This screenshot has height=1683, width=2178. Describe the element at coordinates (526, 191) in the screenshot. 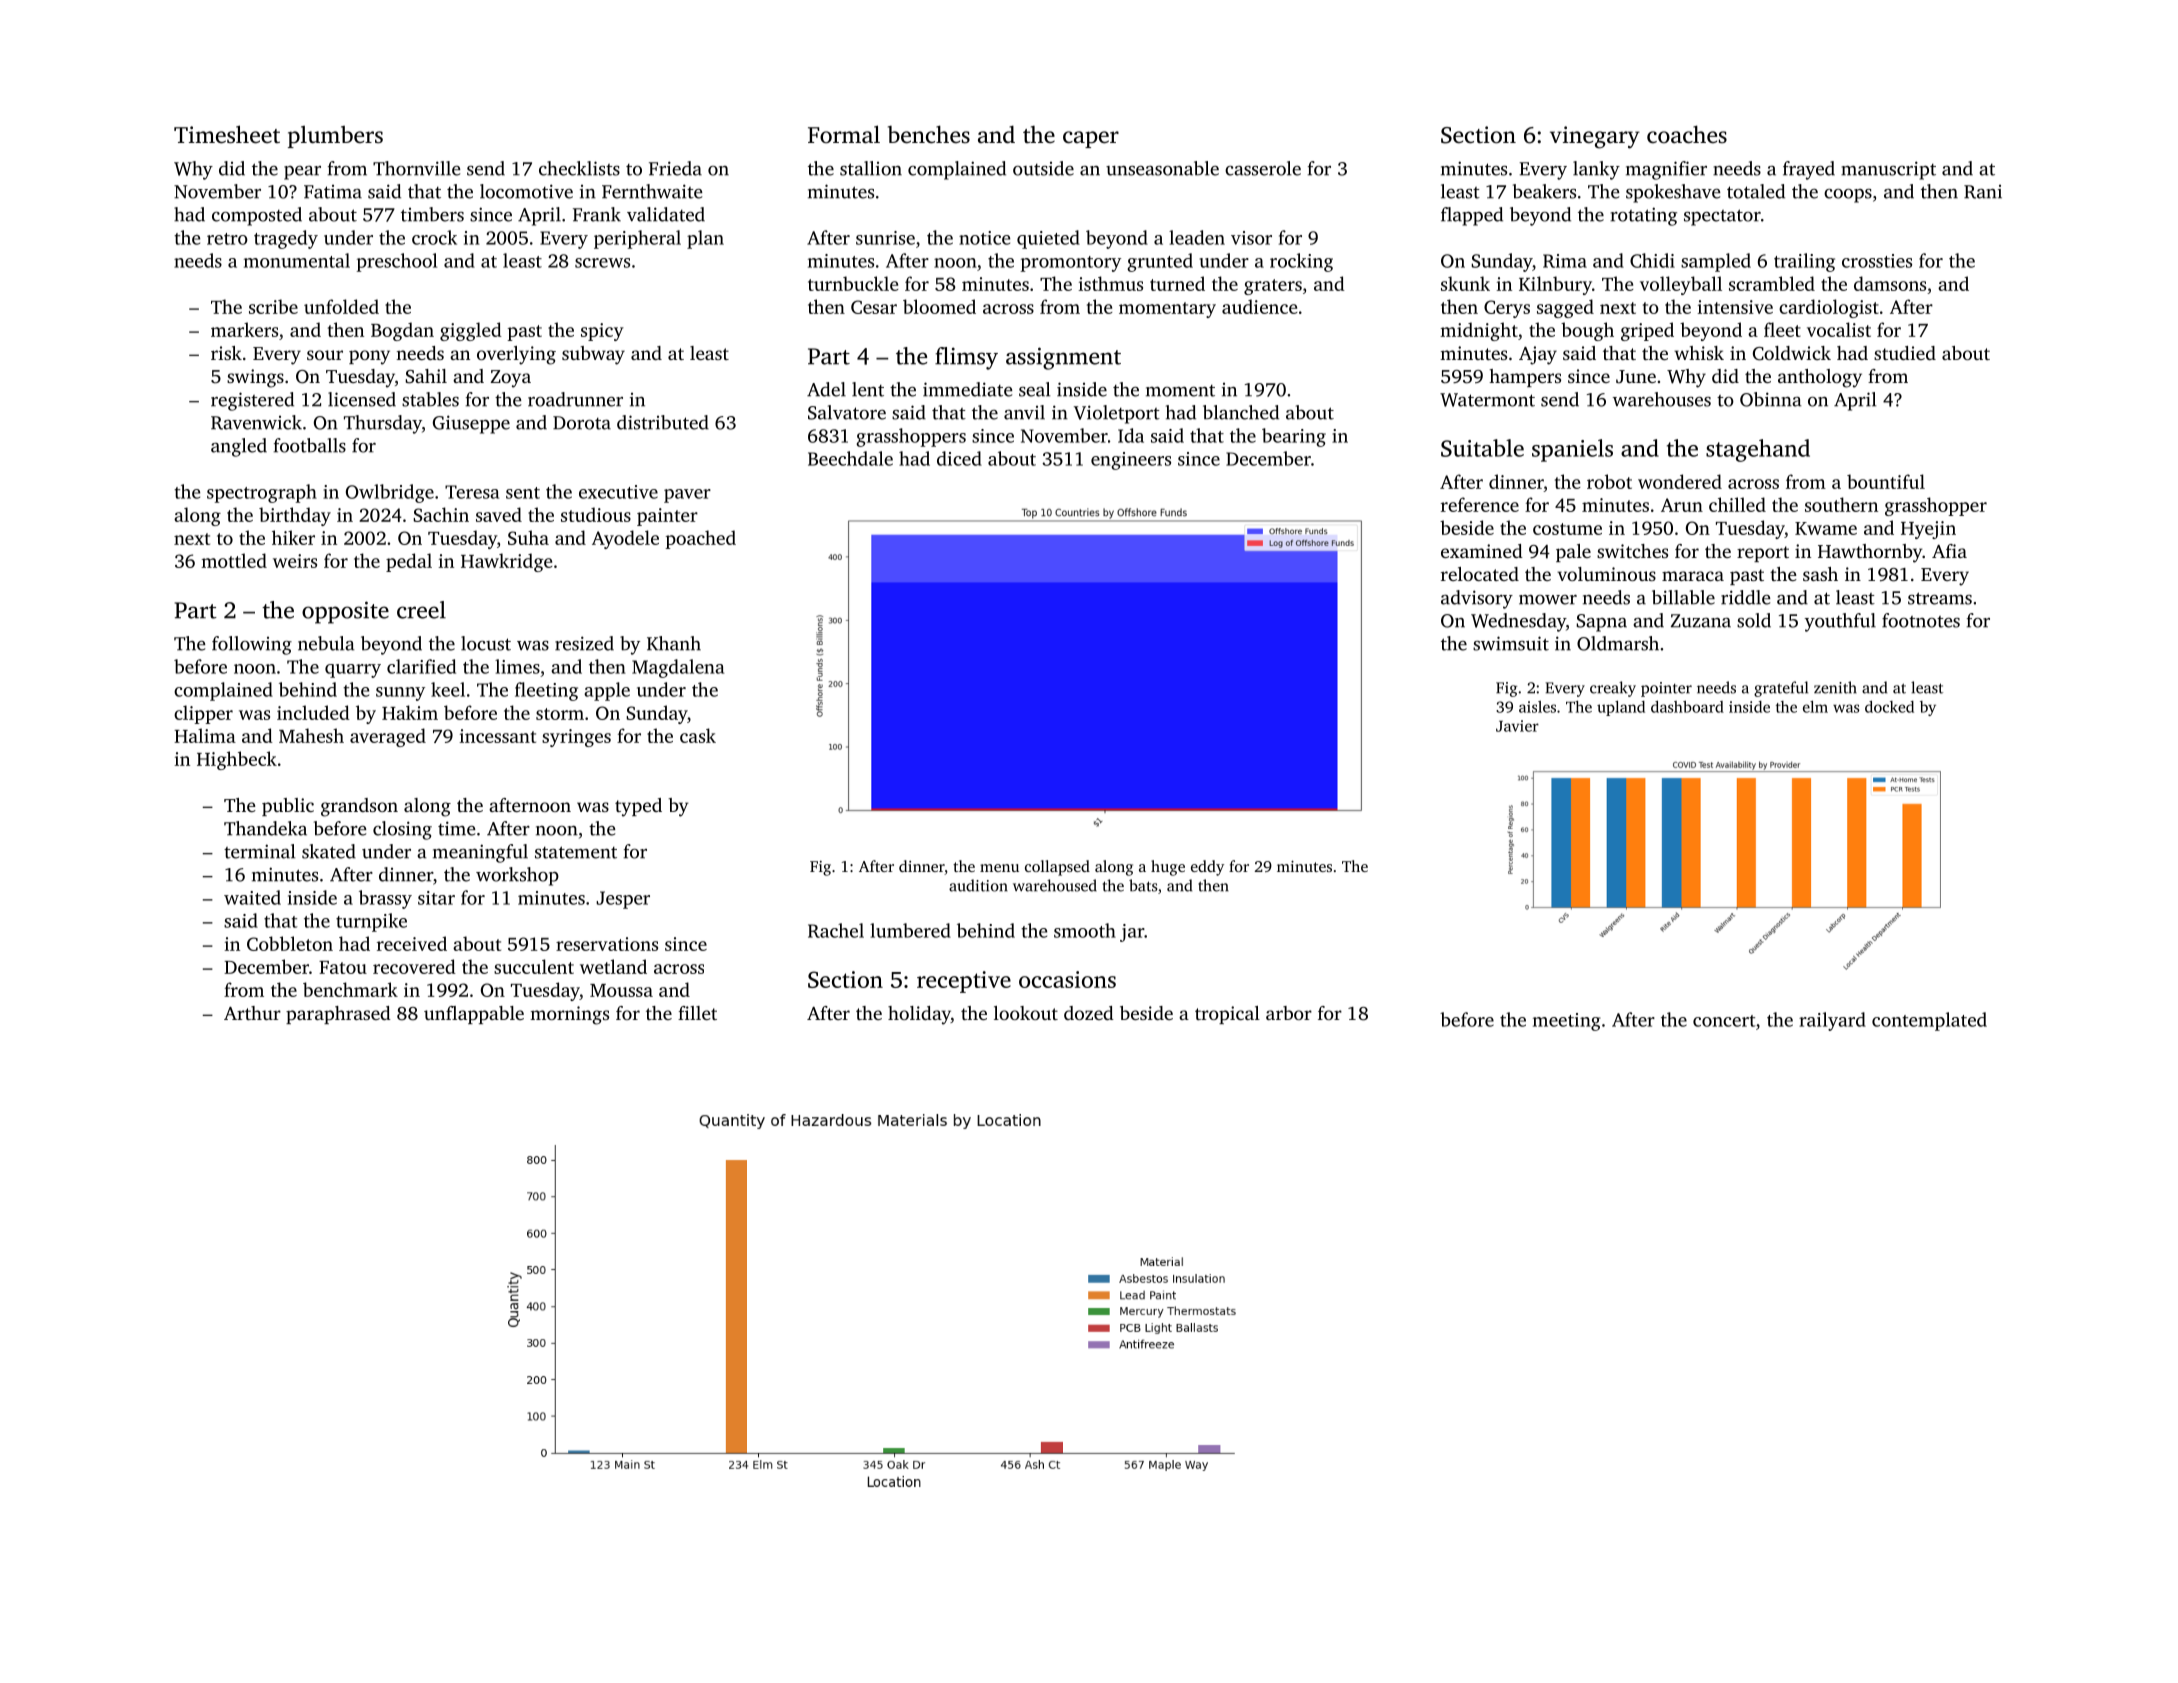

I see `locomotive` at that location.
